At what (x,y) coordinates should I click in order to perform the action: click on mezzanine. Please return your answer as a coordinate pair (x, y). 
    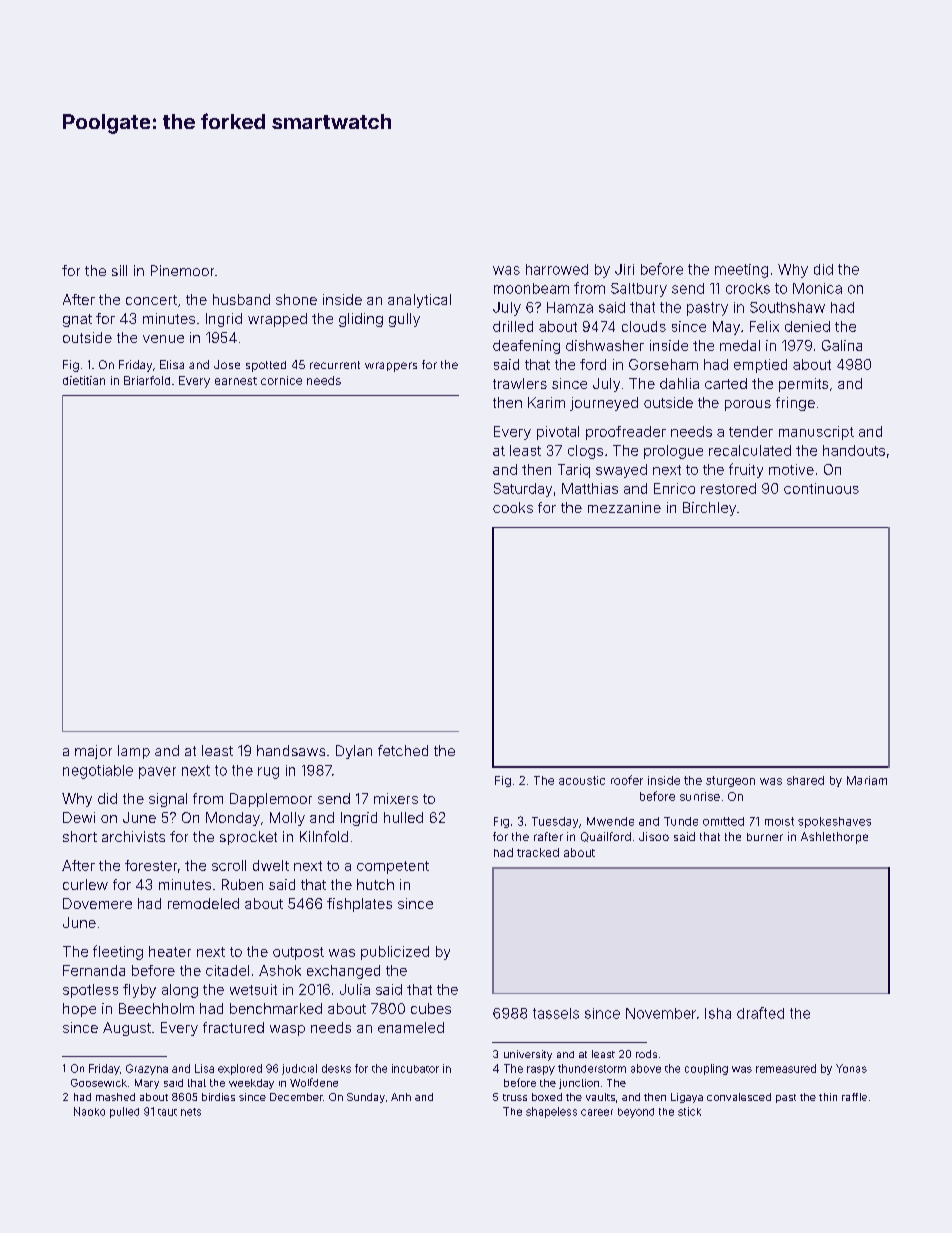
    Looking at the image, I should click on (624, 507).
